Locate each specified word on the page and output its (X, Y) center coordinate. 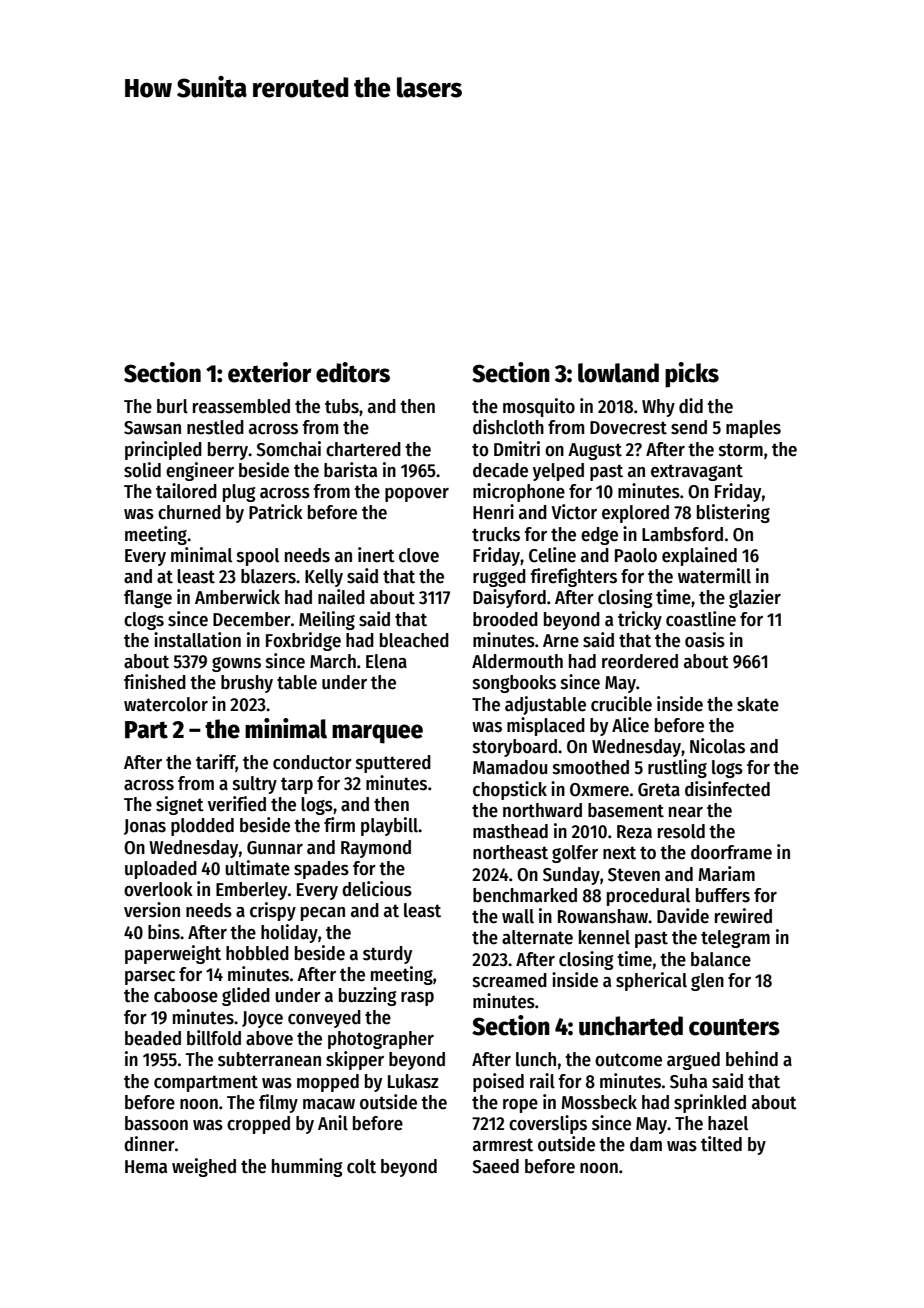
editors (353, 372)
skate (758, 704)
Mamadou (510, 767)
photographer (381, 1040)
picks (692, 375)
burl (172, 406)
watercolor (166, 704)
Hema (146, 1167)
